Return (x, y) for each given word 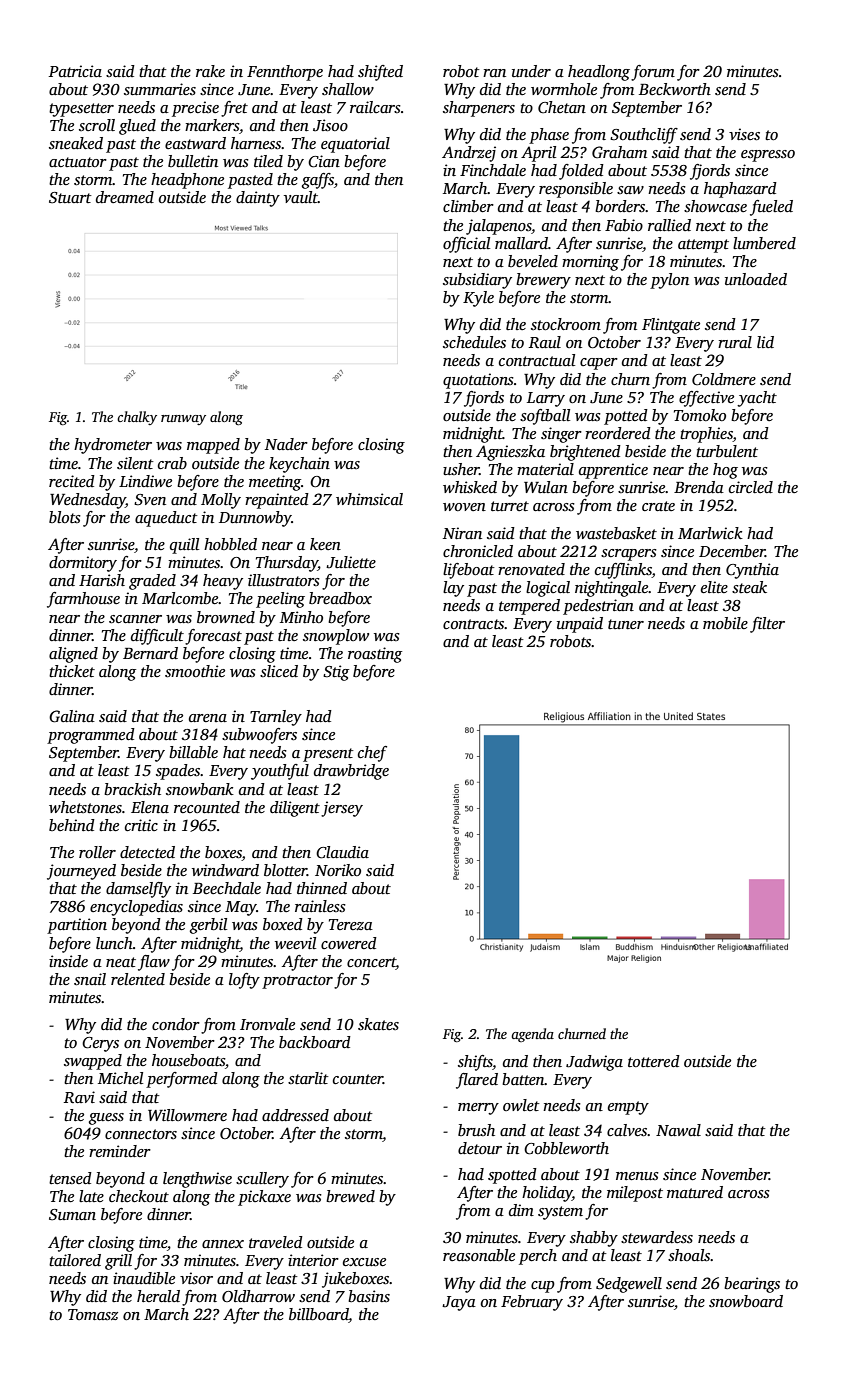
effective (706, 399)
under (531, 71)
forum (653, 73)
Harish (102, 580)
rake (210, 71)
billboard (319, 1315)
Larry (546, 399)
